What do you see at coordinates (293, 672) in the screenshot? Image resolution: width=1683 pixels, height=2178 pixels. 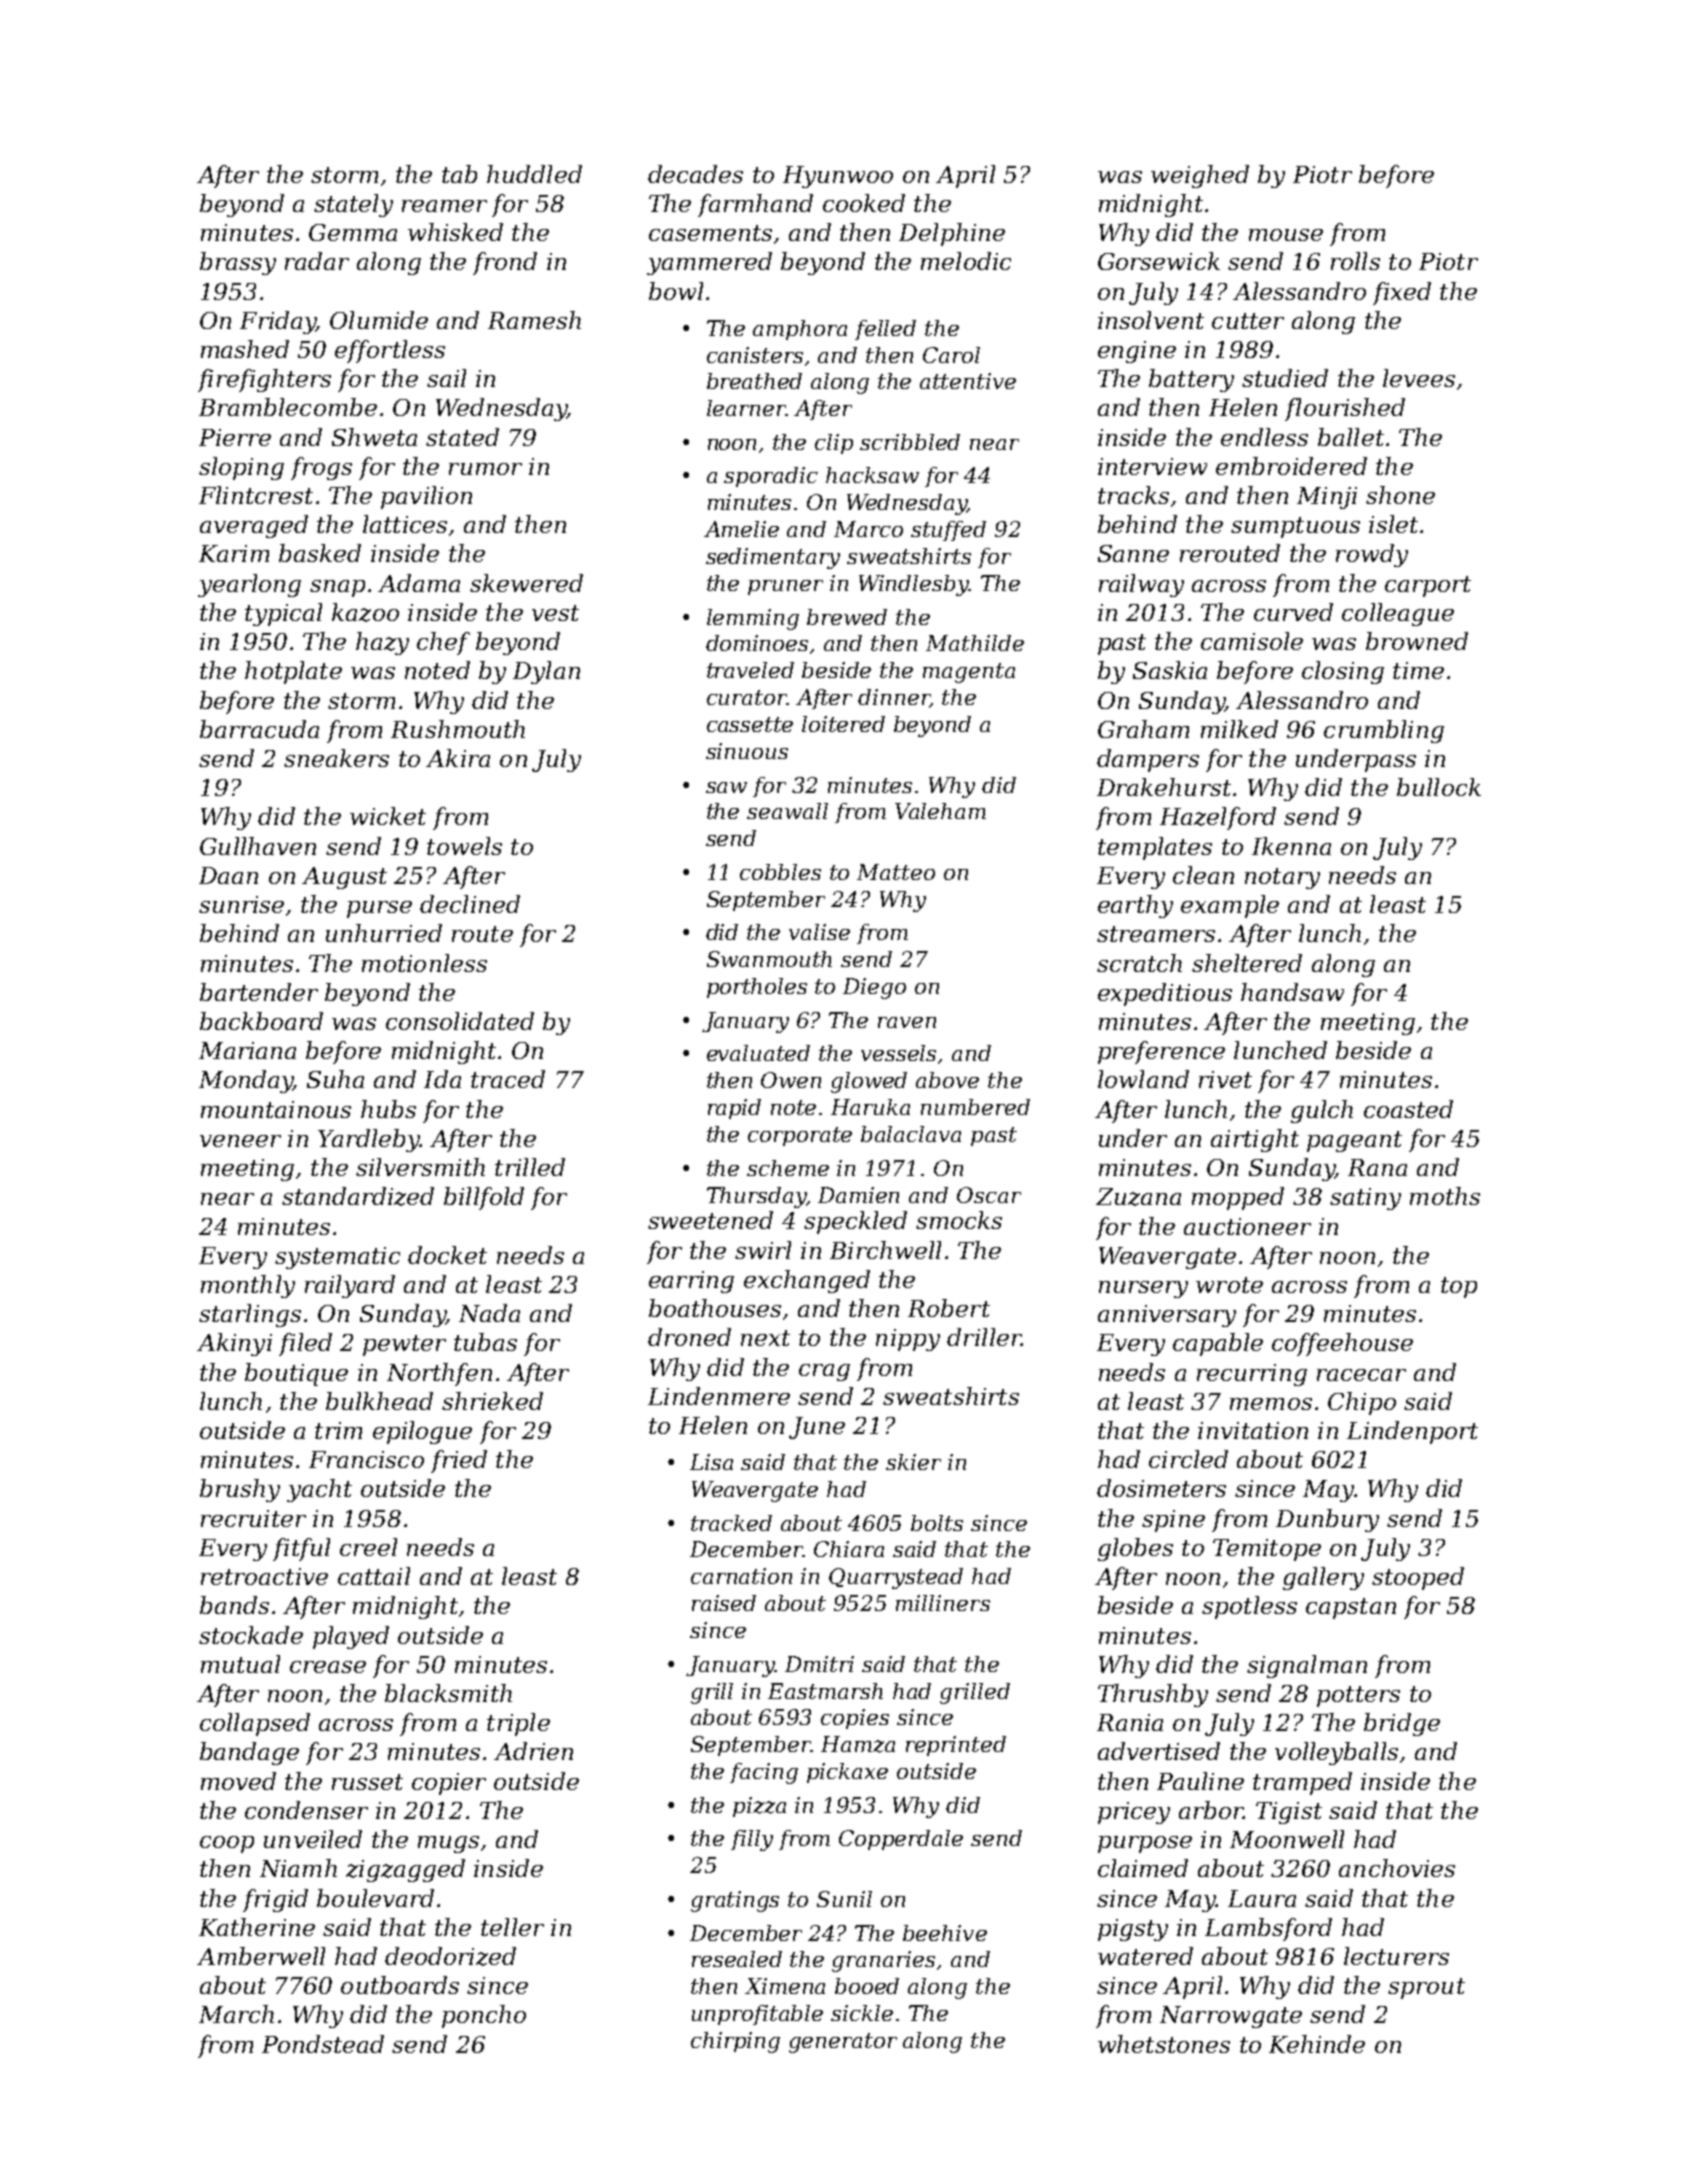 I see `hotplate` at bounding box center [293, 672].
